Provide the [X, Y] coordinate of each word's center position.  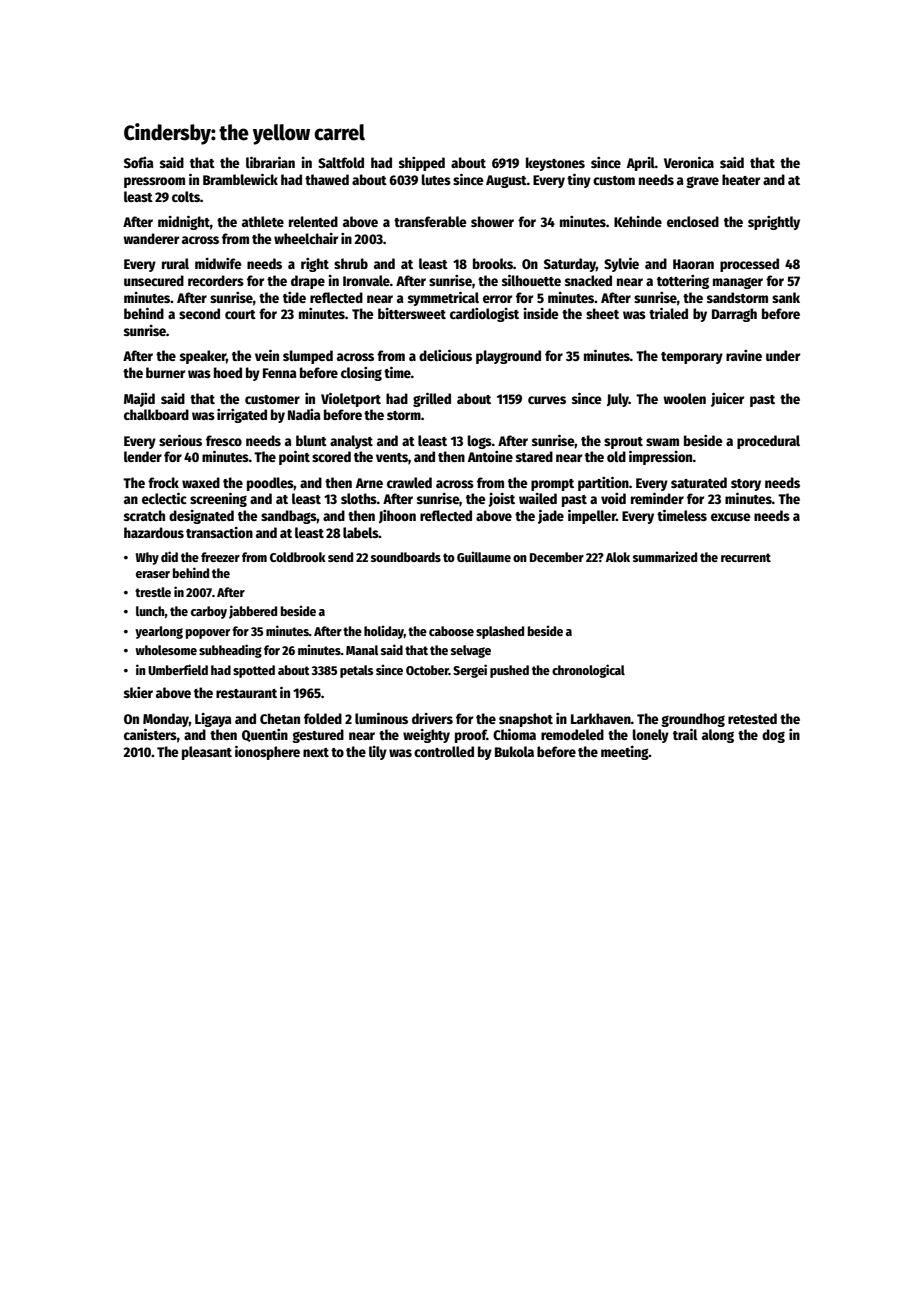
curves [547, 400]
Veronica [689, 162]
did [169, 556]
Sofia [139, 162]
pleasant [207, 753]
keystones [555, 164]
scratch [144, 515]
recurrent [746, 557]
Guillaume [484, 556]
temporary [692, 358]
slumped [308, 357]
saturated [699, 482]
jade [551, 517]
